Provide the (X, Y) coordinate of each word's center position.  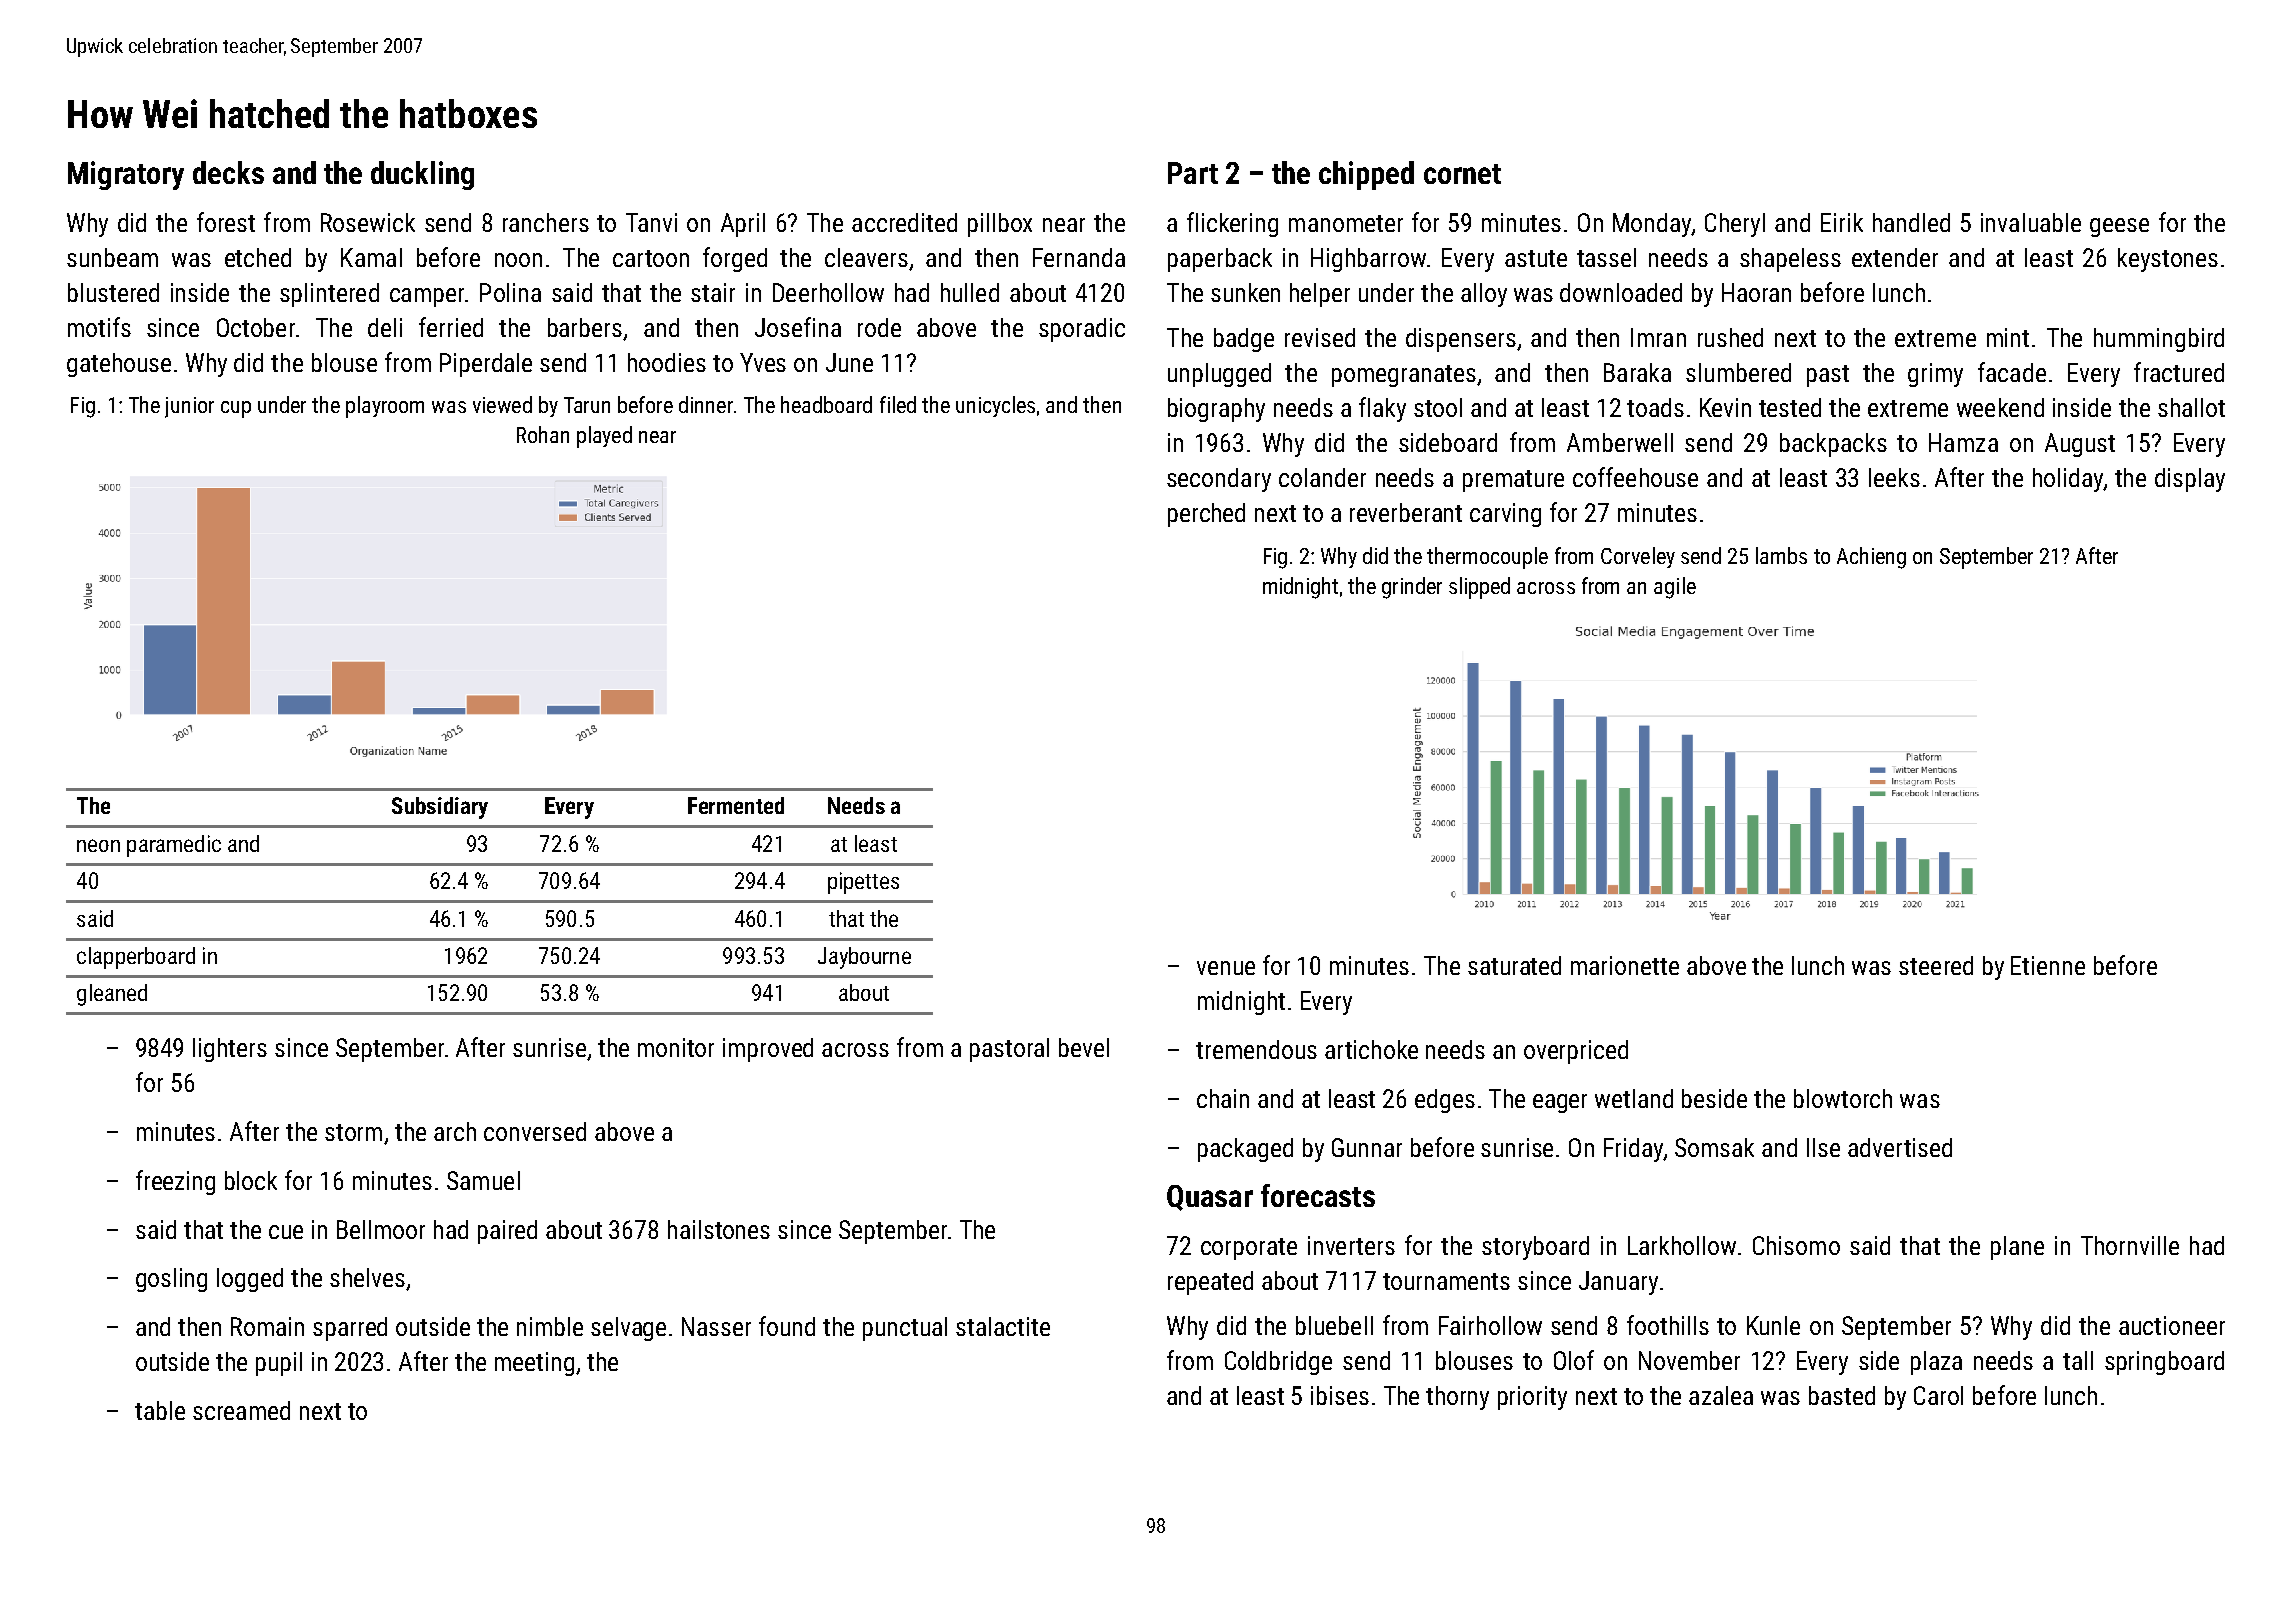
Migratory (126, 175)
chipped (1366, 175)
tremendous (1256, 1049)
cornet (1462, 174)
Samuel (483, 1180)
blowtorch (1843, 1098)
